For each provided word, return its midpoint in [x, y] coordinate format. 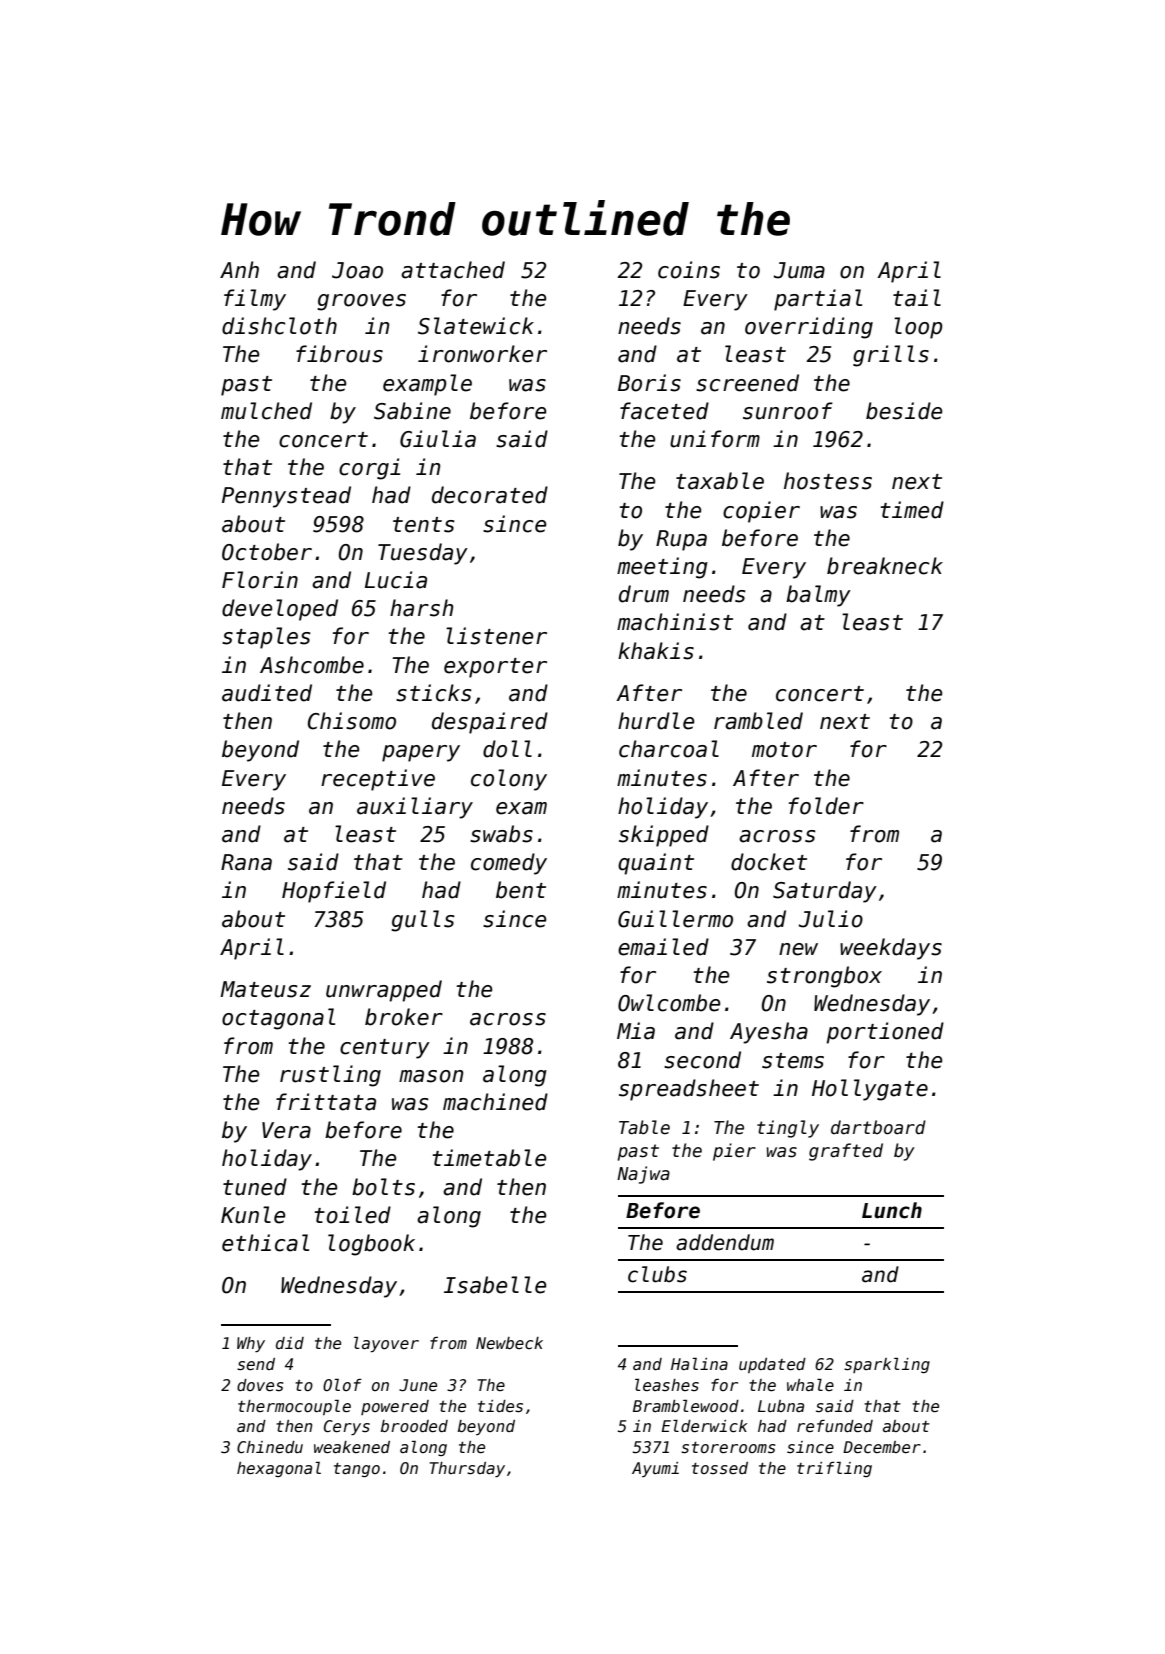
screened [747, 383]
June [418, 1385]
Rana [246, 862]
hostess [828, 481]
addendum [725, 1242]
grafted [846, 1152]
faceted [664, 411]
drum [644, 594]
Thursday [467, 1469]
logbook [371, 1245]
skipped [664, 836]
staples [266, 638]
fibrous [339, 354]
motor [784, 750]
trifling [834, 1469]
